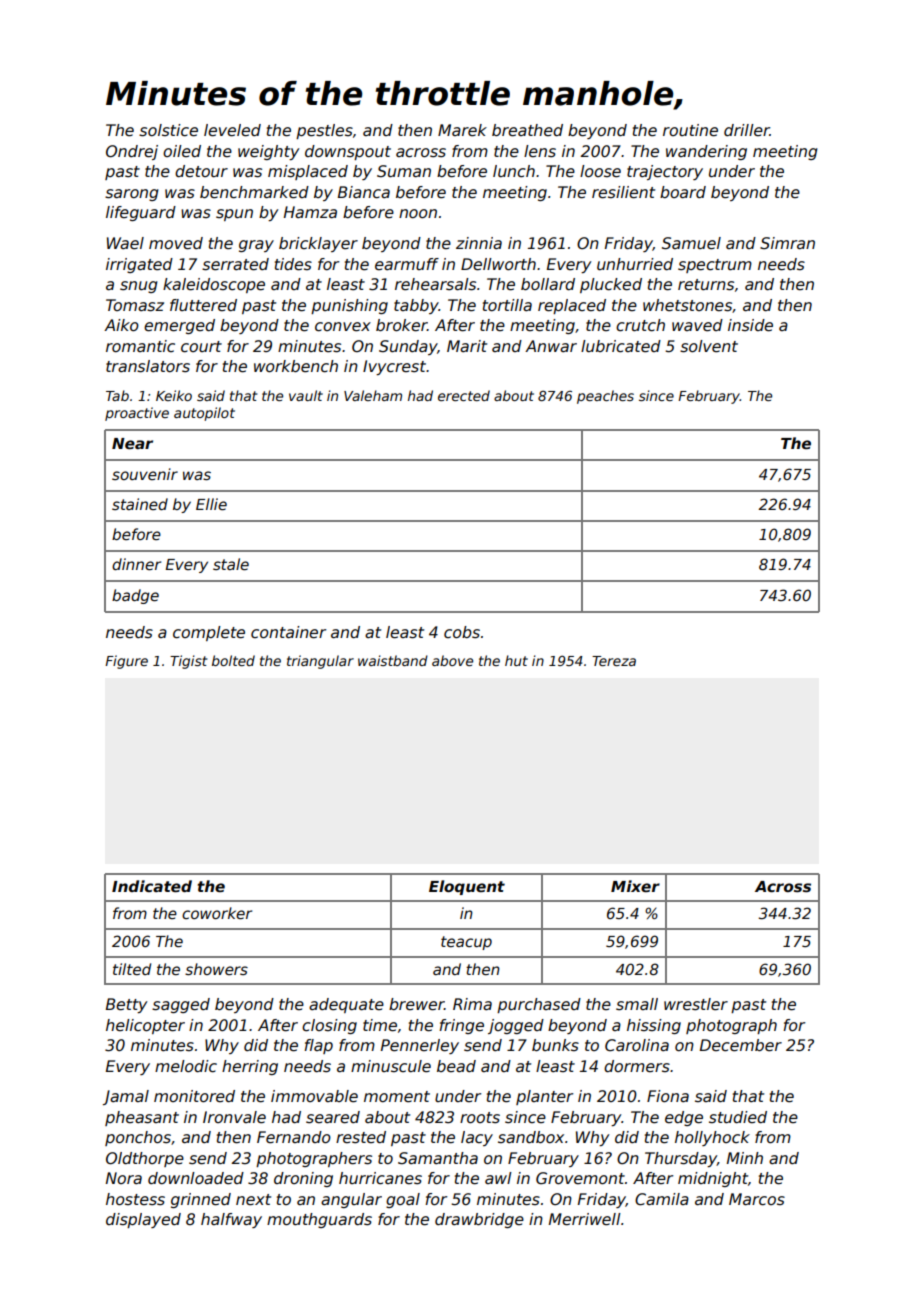  Describe the element at coordinates (787, 243) in the screenshot. I see `Simran` at that location.
